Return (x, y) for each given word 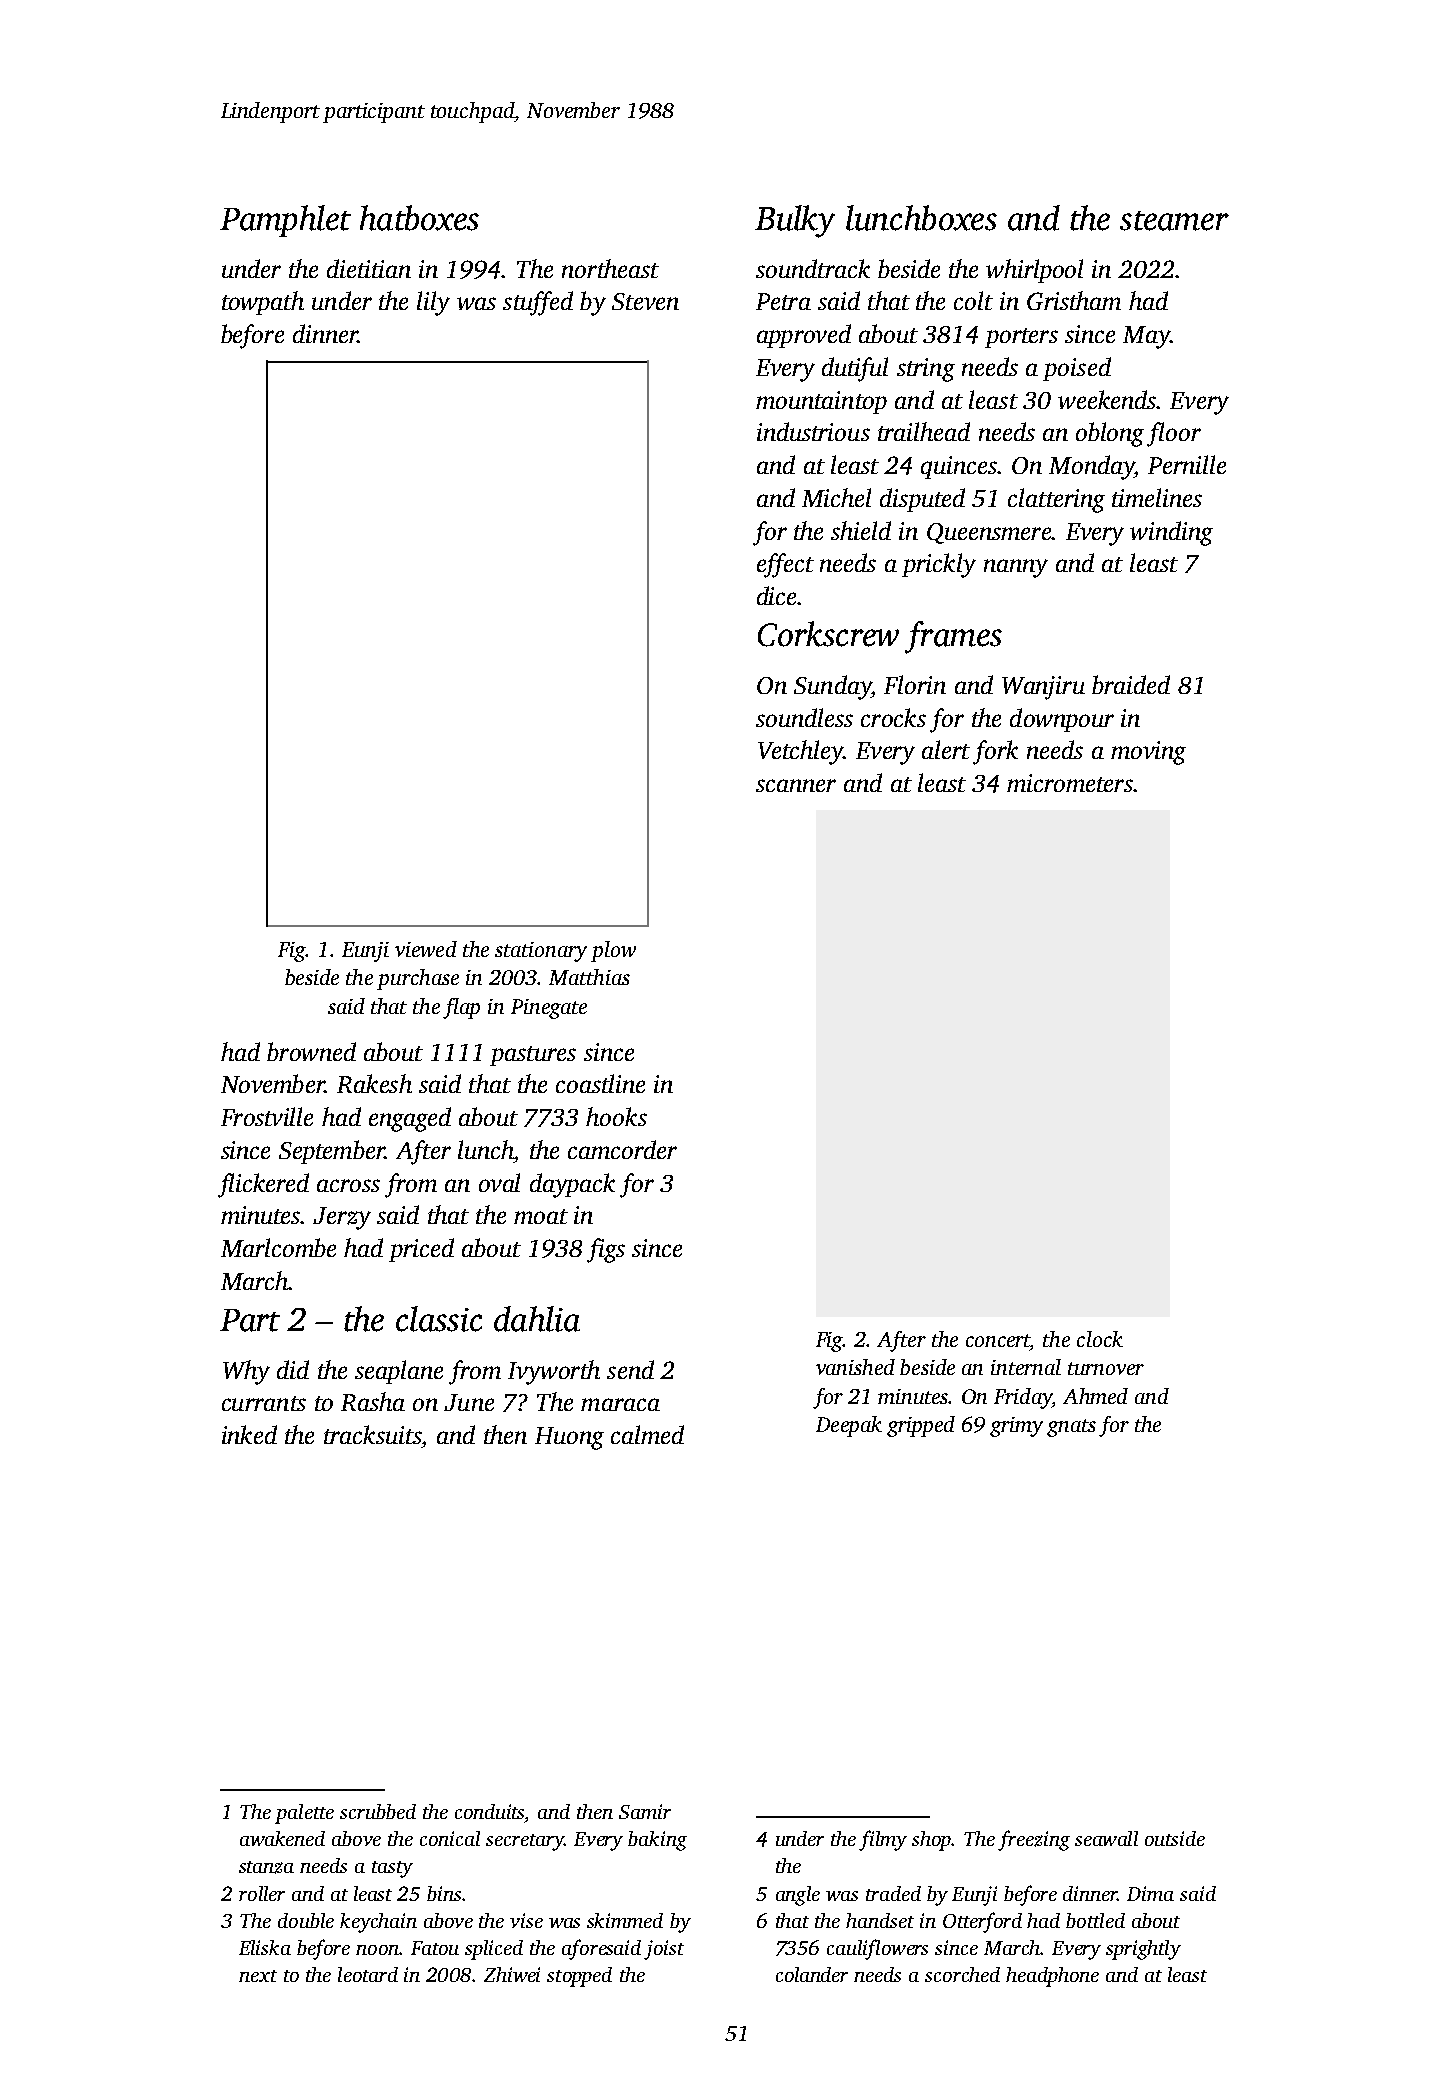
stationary (541, 952)
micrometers (1070, 783)
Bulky (795, 221)
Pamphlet (285, 221)
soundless (804, 717)
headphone (1052, 1977)
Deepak (849, 1426)
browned (311, 1051)
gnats (1071, 1428)
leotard (368, 1974)
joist (664, 1950)
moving (1148, 753)
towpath (263, 303)
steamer (1174, 221)
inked (249, 1434)
